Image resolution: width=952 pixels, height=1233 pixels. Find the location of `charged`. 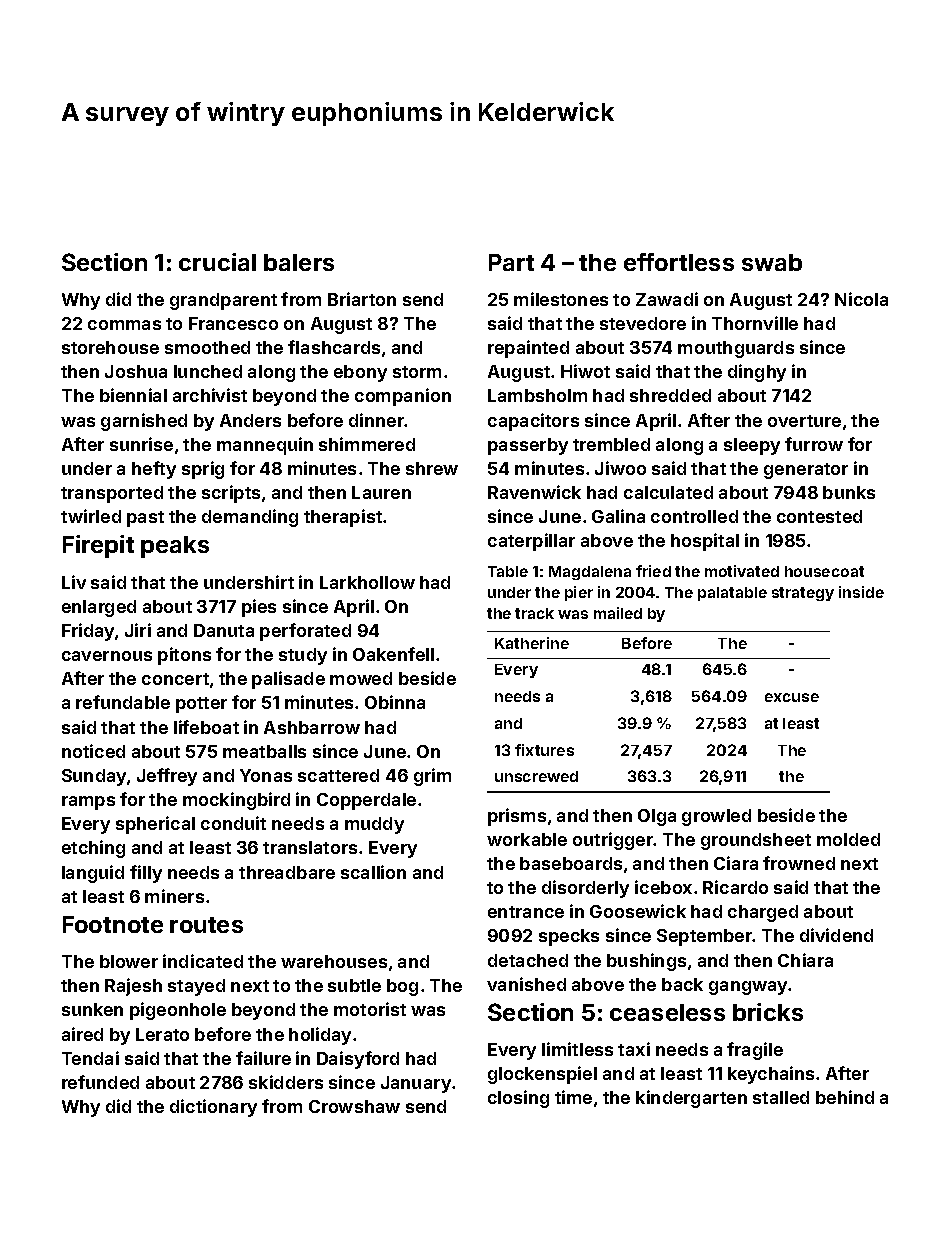

charged is located at coordinates (763, 913).
